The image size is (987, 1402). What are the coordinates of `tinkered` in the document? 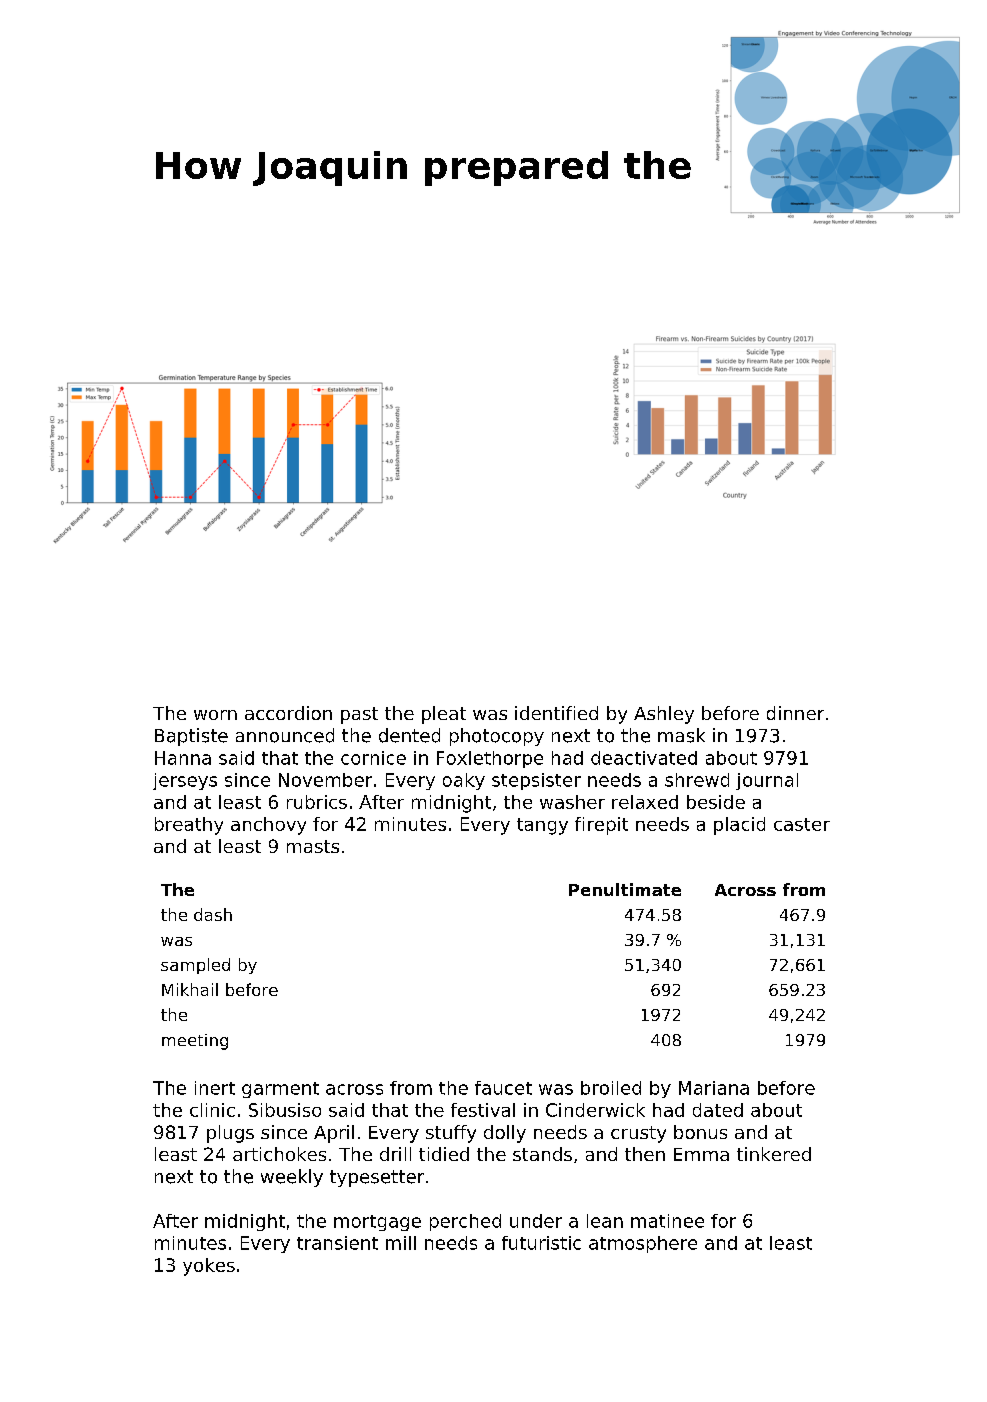 It's located at (774, 1154).
